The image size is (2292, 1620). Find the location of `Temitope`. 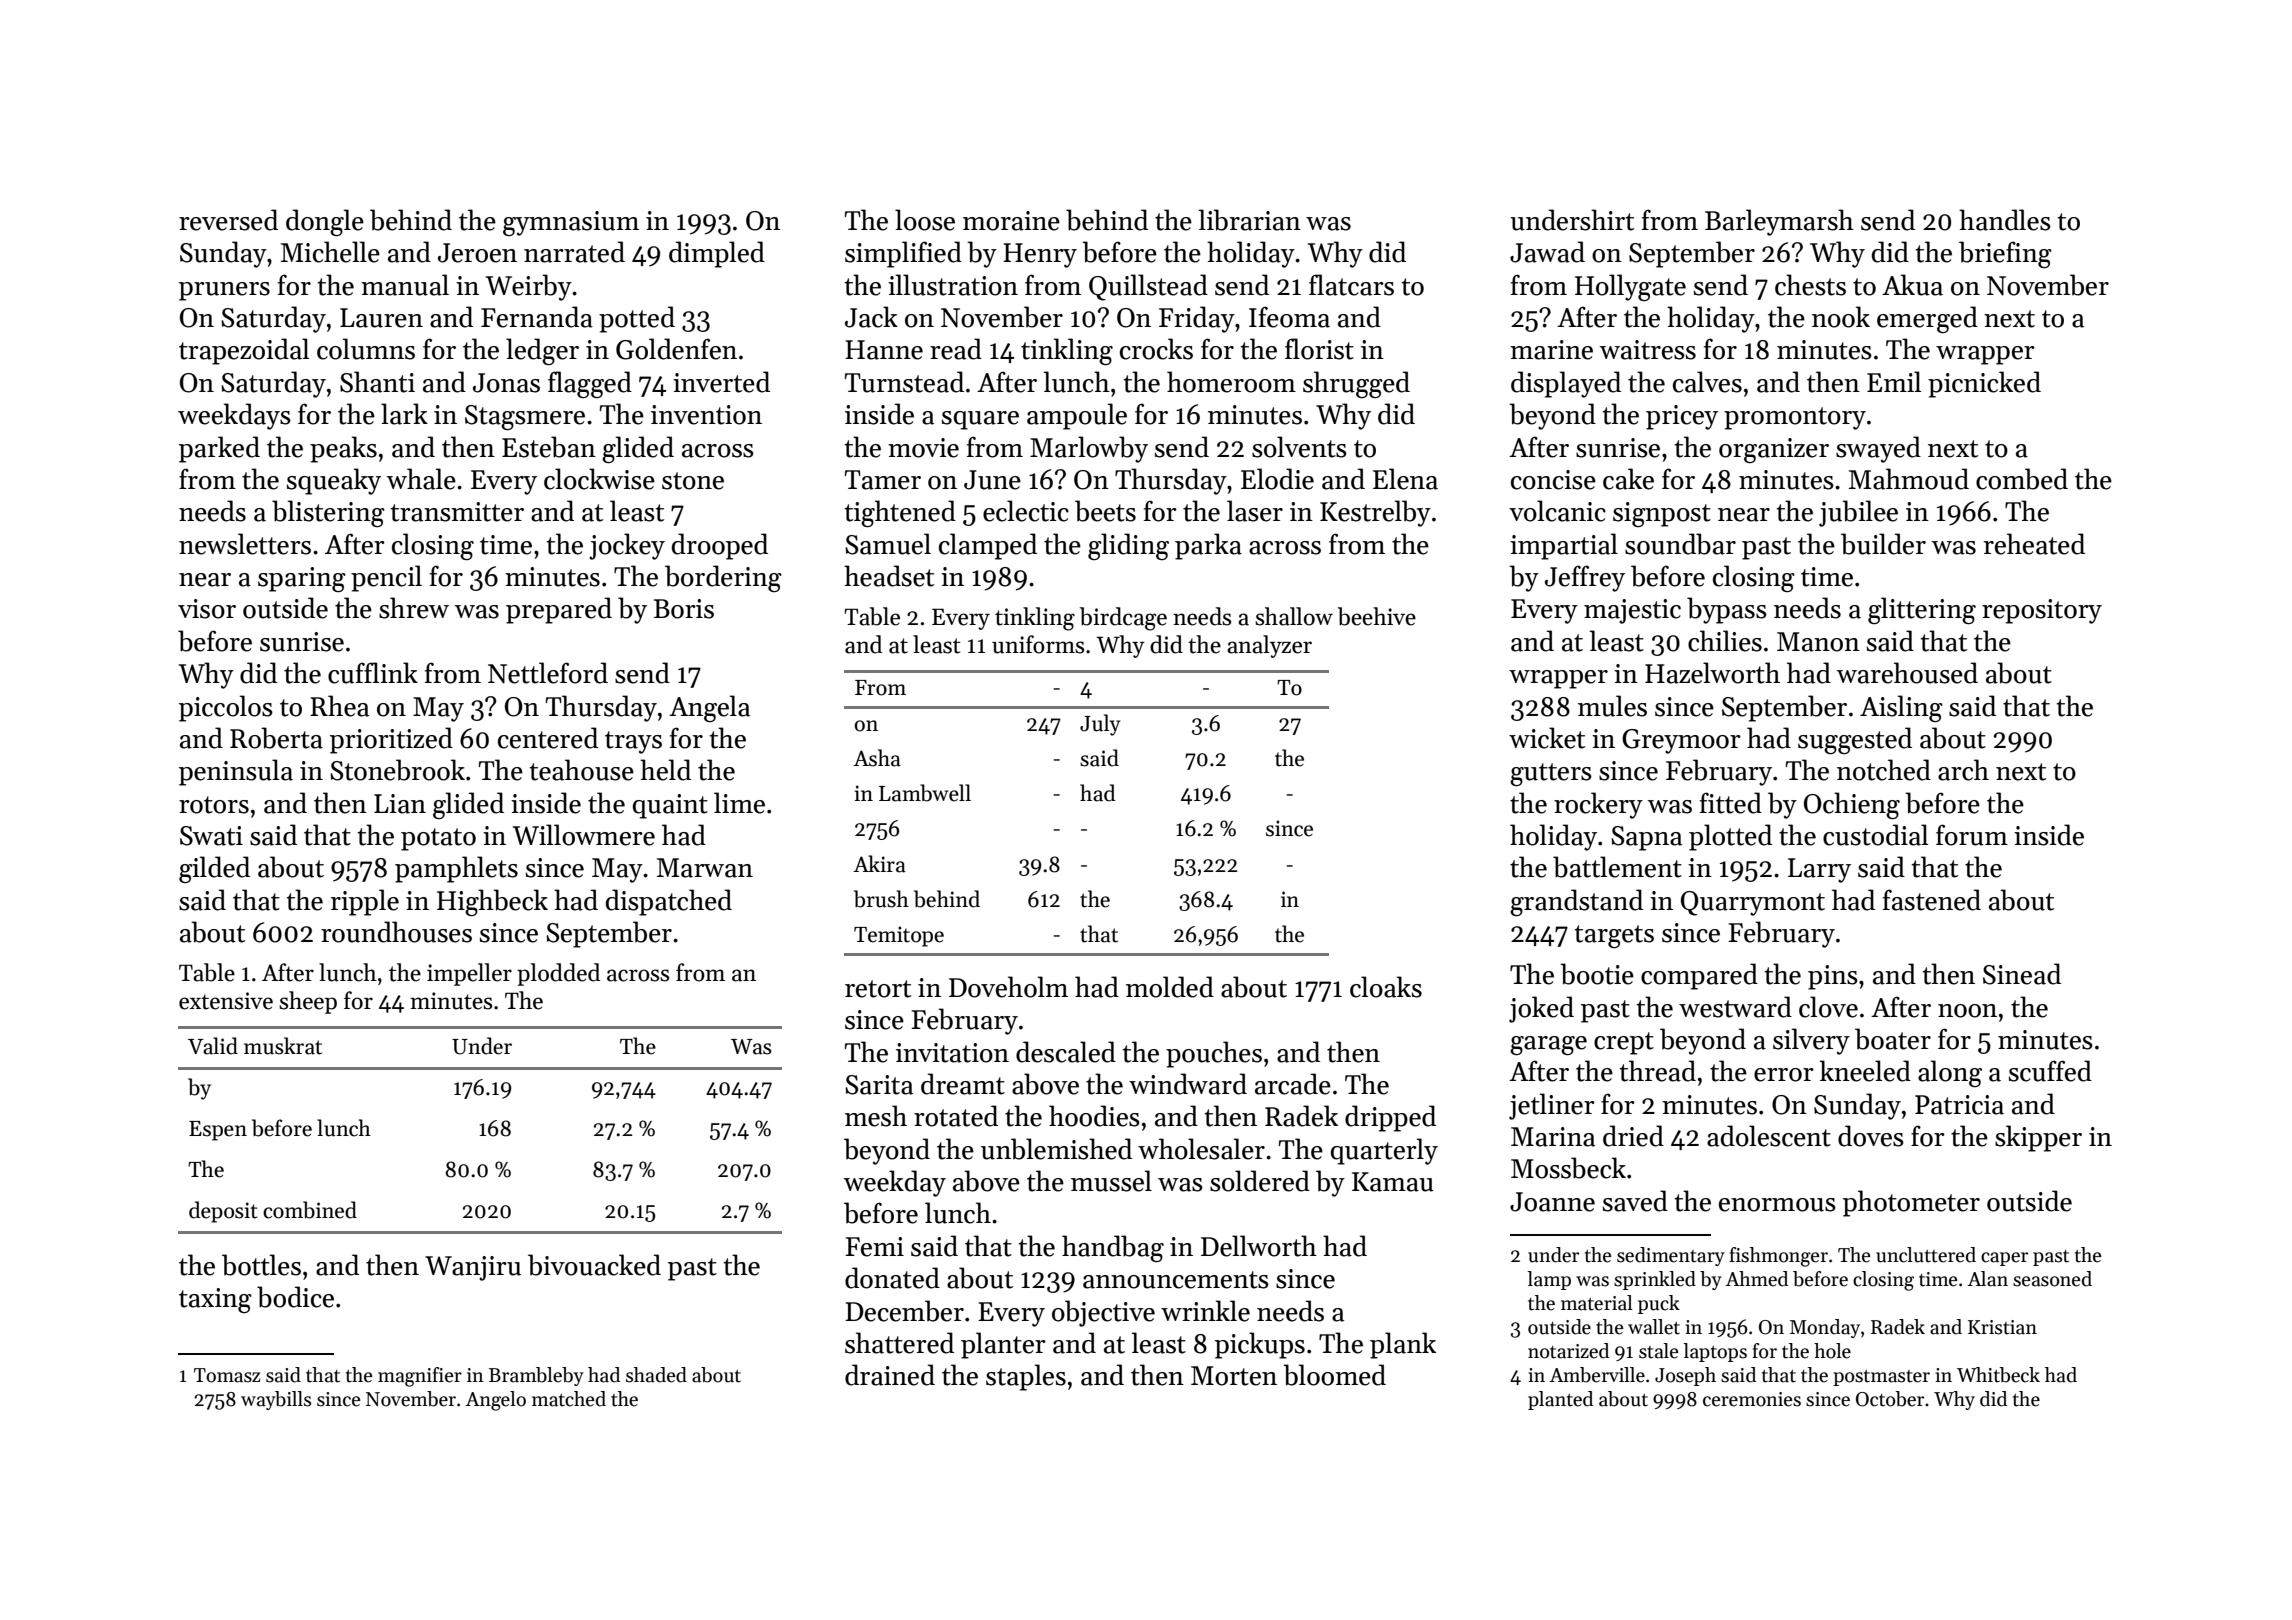

Temitope is located at coordinates (899, 936).
